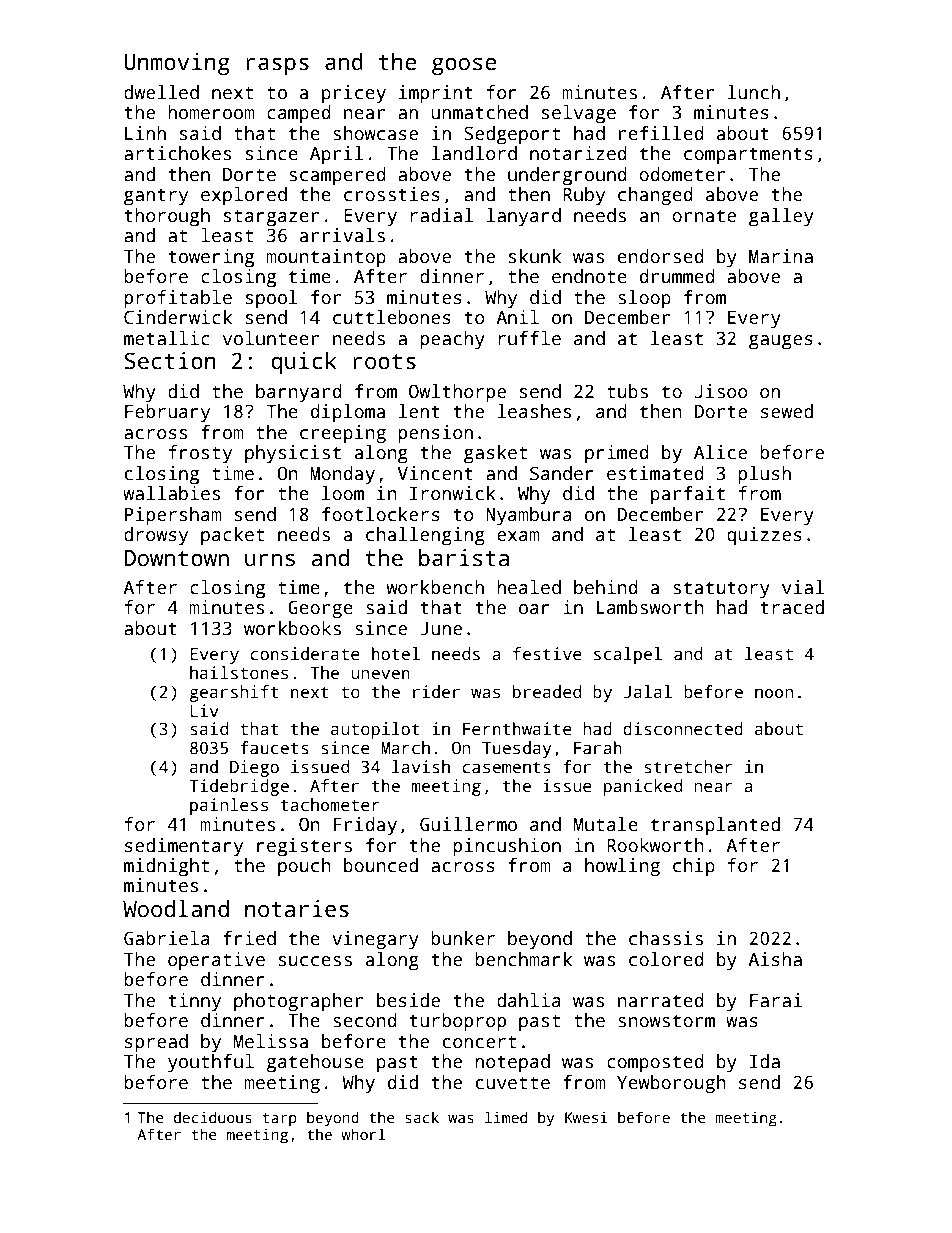  I want to click on statutory, so click(721, 590).
